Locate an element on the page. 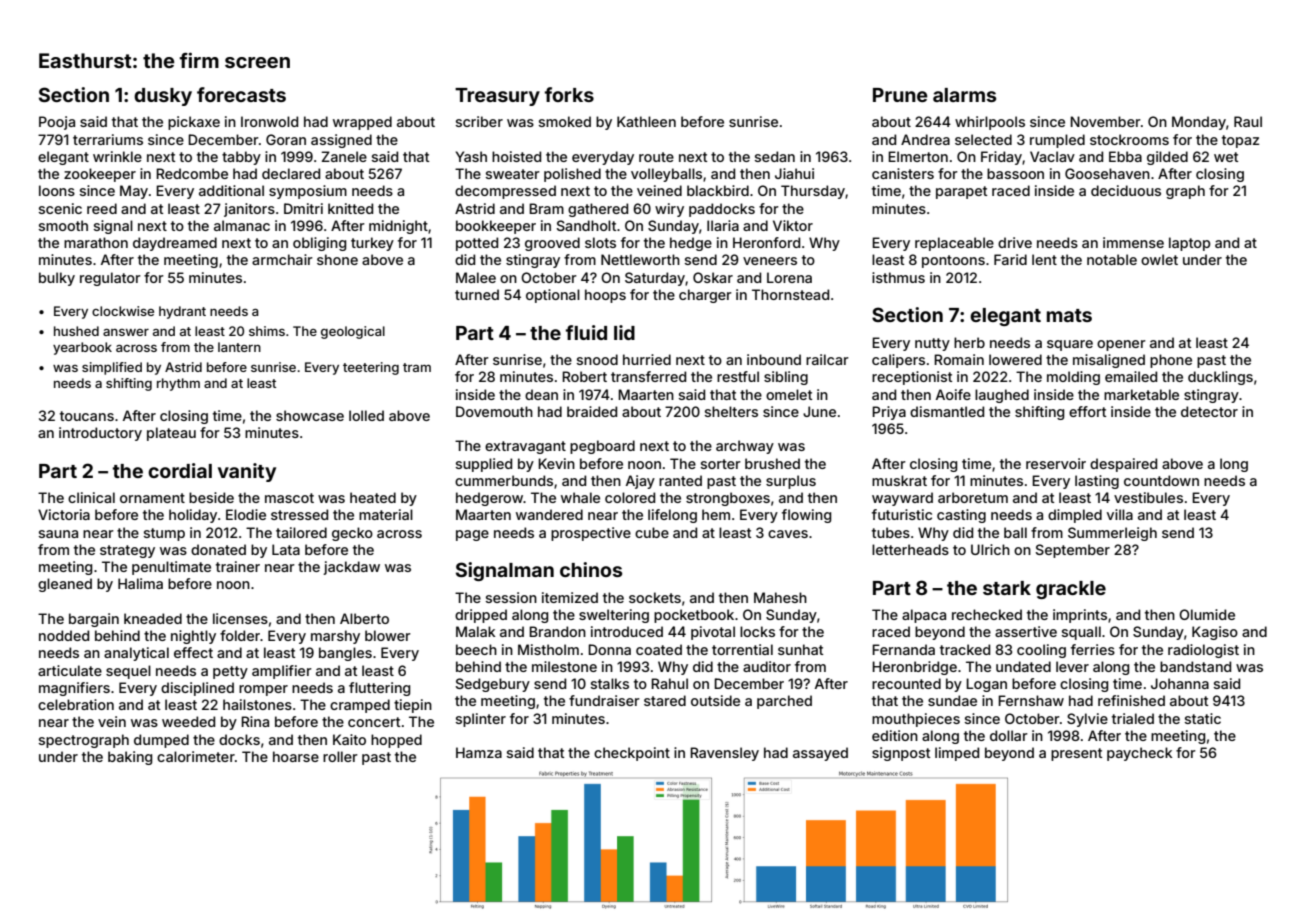 Image resolution: width=1308 pixels, height=924 pixels. limped is located at coordinates (957, 754).
